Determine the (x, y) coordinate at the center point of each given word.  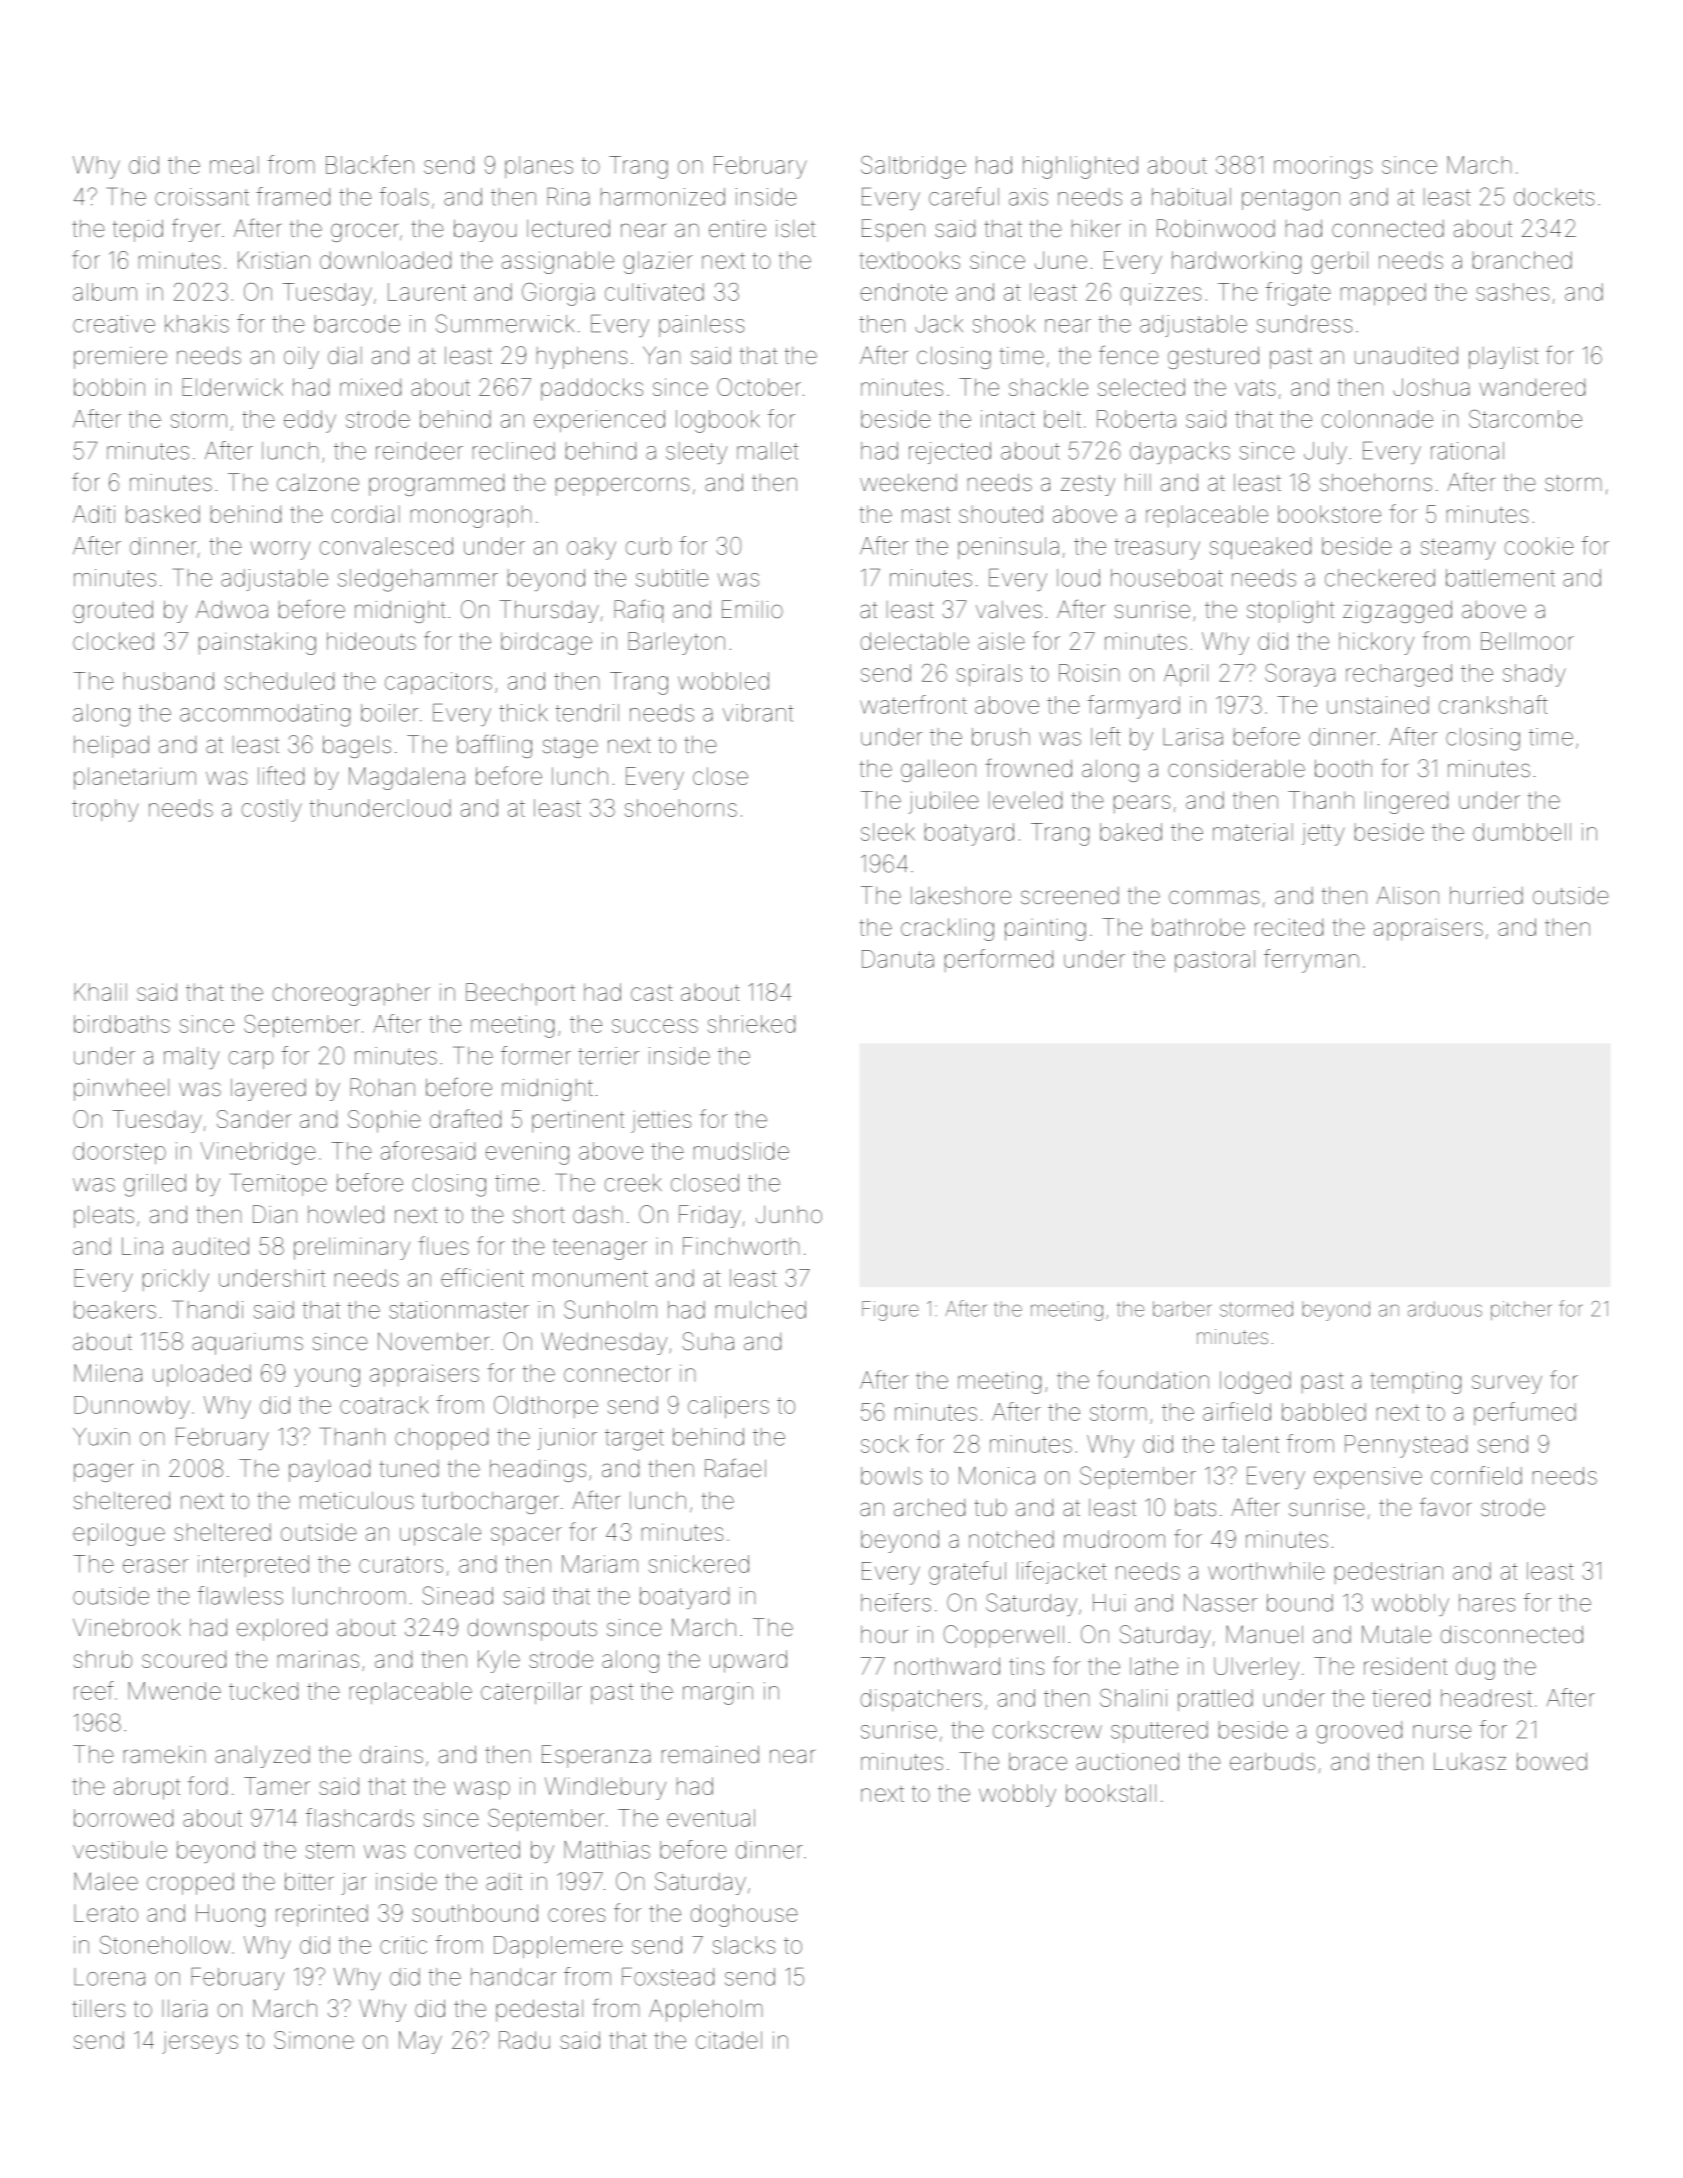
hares (1487, 1603)
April (1186, 675)
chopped (441, 1439)
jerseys (200, 2042)
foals (404, 196)
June (1061, 260)
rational (1467, 451)
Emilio (752, 609)
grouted (113, 611)
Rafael (735, 1468)
